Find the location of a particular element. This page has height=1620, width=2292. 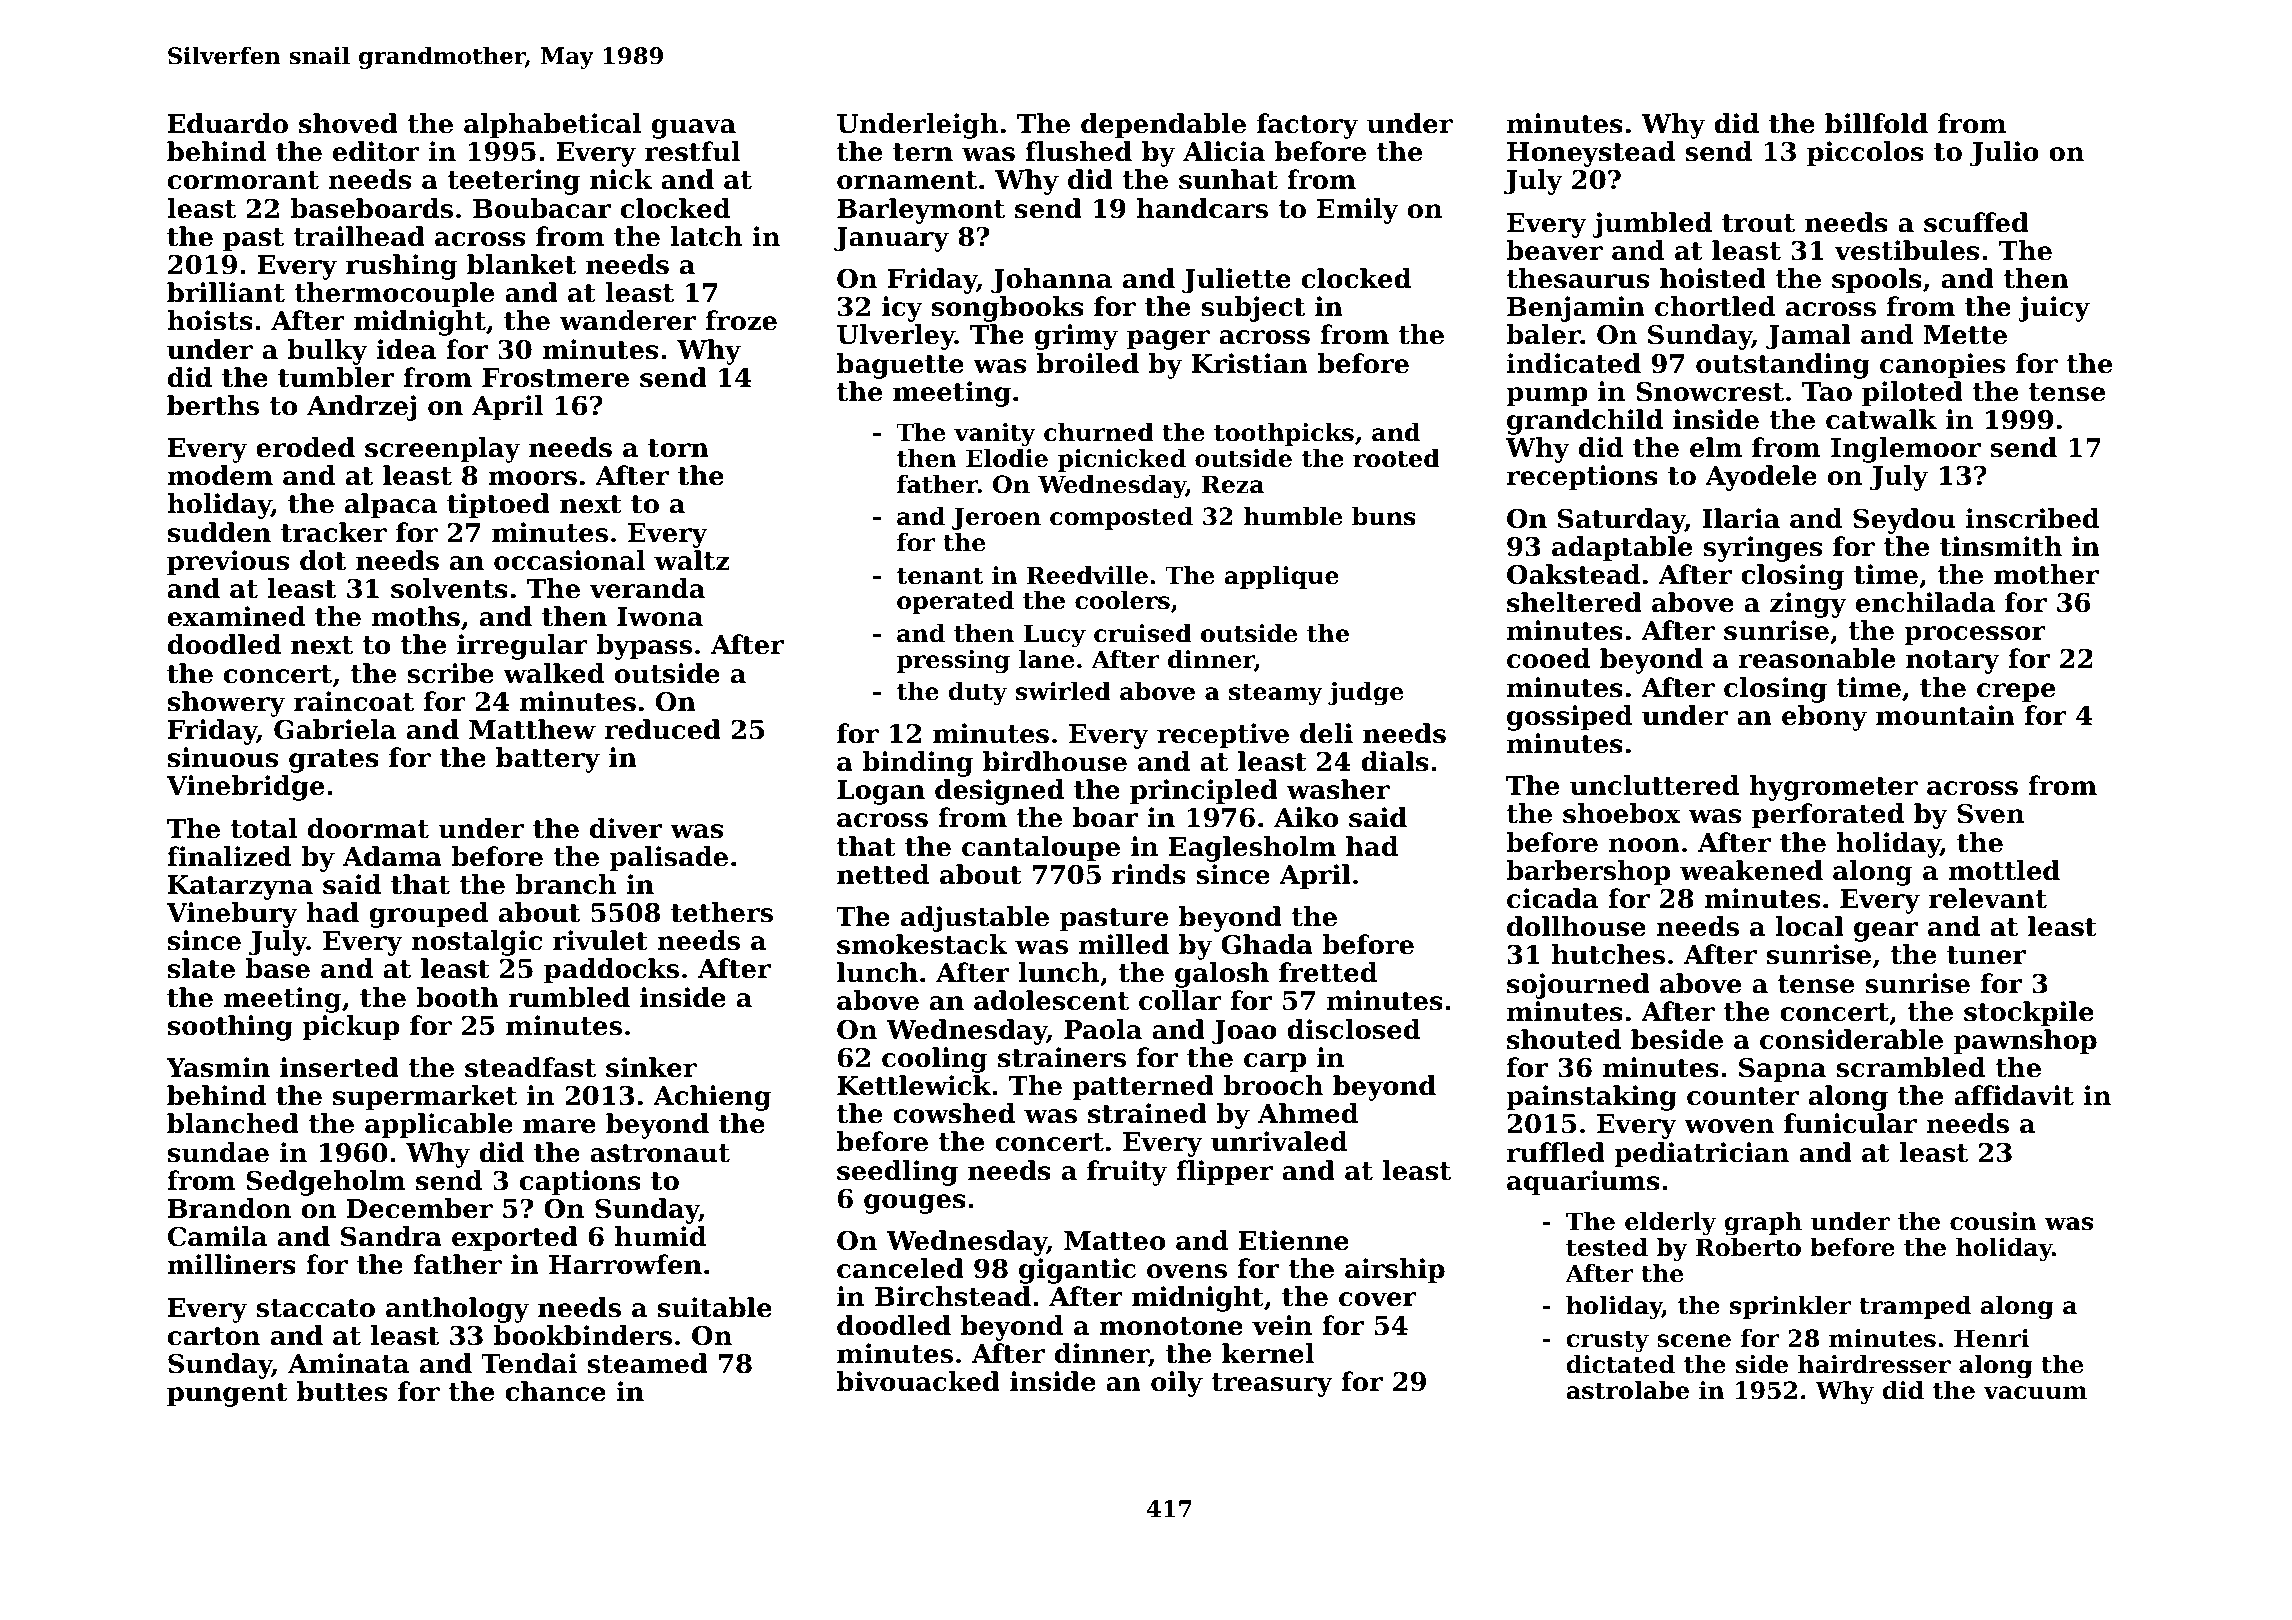

Matteo is located at coordinates (1114, 1241).
